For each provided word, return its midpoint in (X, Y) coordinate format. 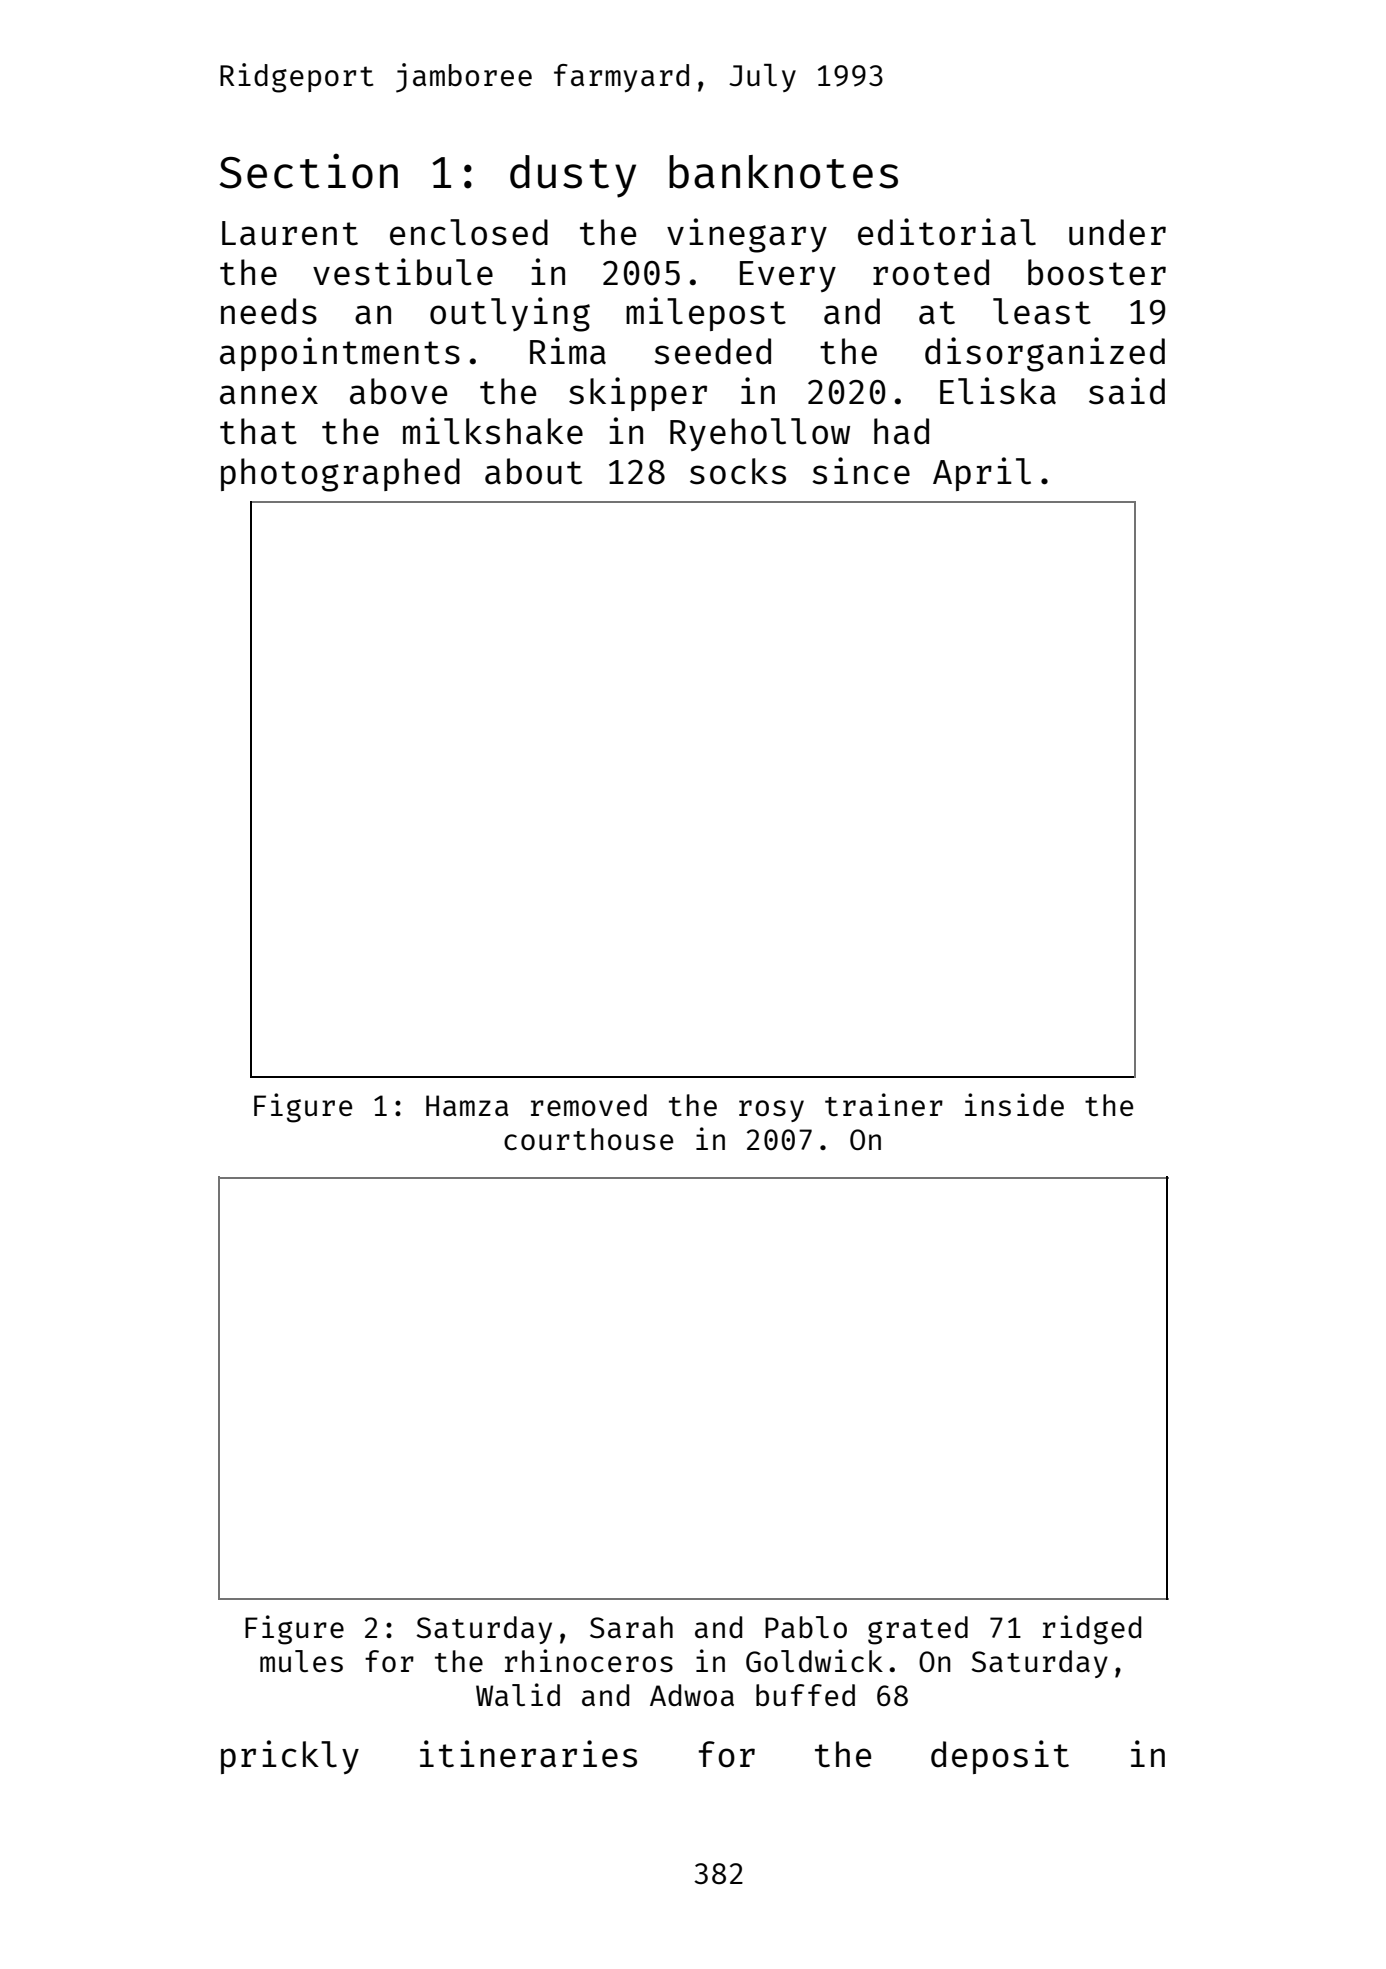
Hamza (467, 1105)
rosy (771, 1111)
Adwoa (692, 1695)
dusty (573, 176)
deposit (1000, 1757)
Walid (518, 1694)
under (1117, 232)
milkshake (493, 431)
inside (1014, 1104)
